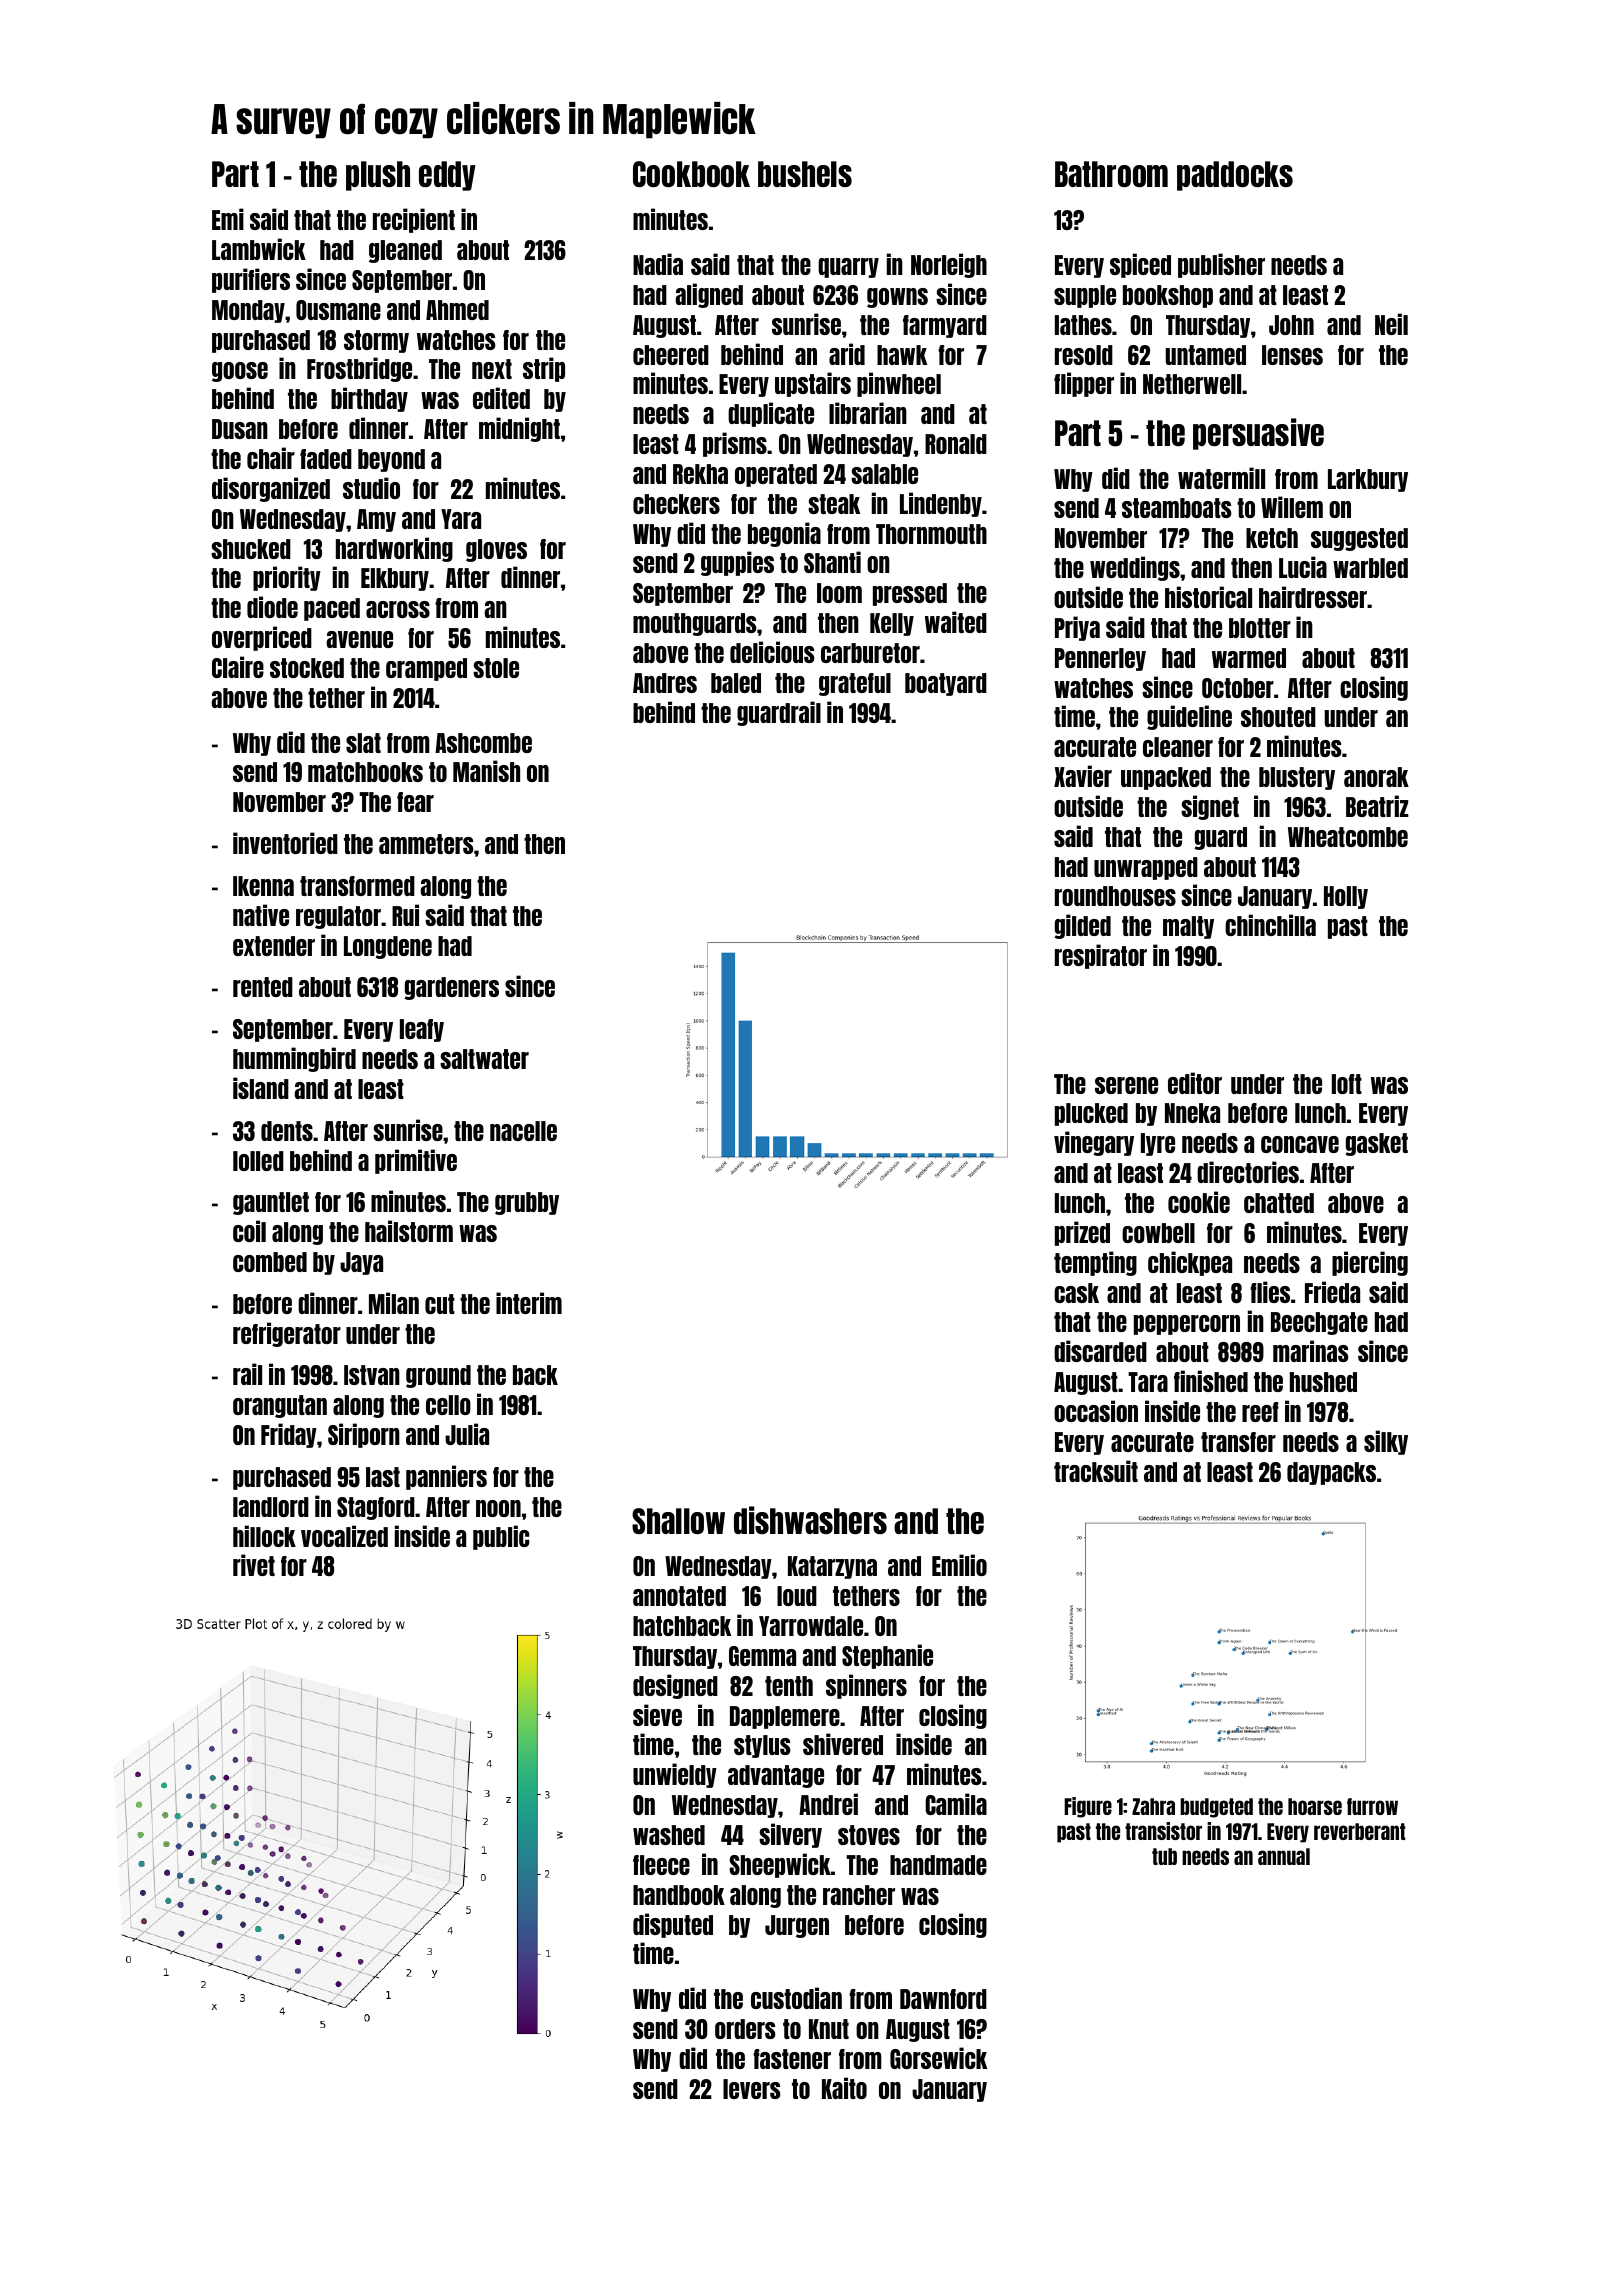 The image size is (1620, 2292). Describe the element at coordinates (1146, 868) in the screenshot. I see `unwrapped` at that location.
